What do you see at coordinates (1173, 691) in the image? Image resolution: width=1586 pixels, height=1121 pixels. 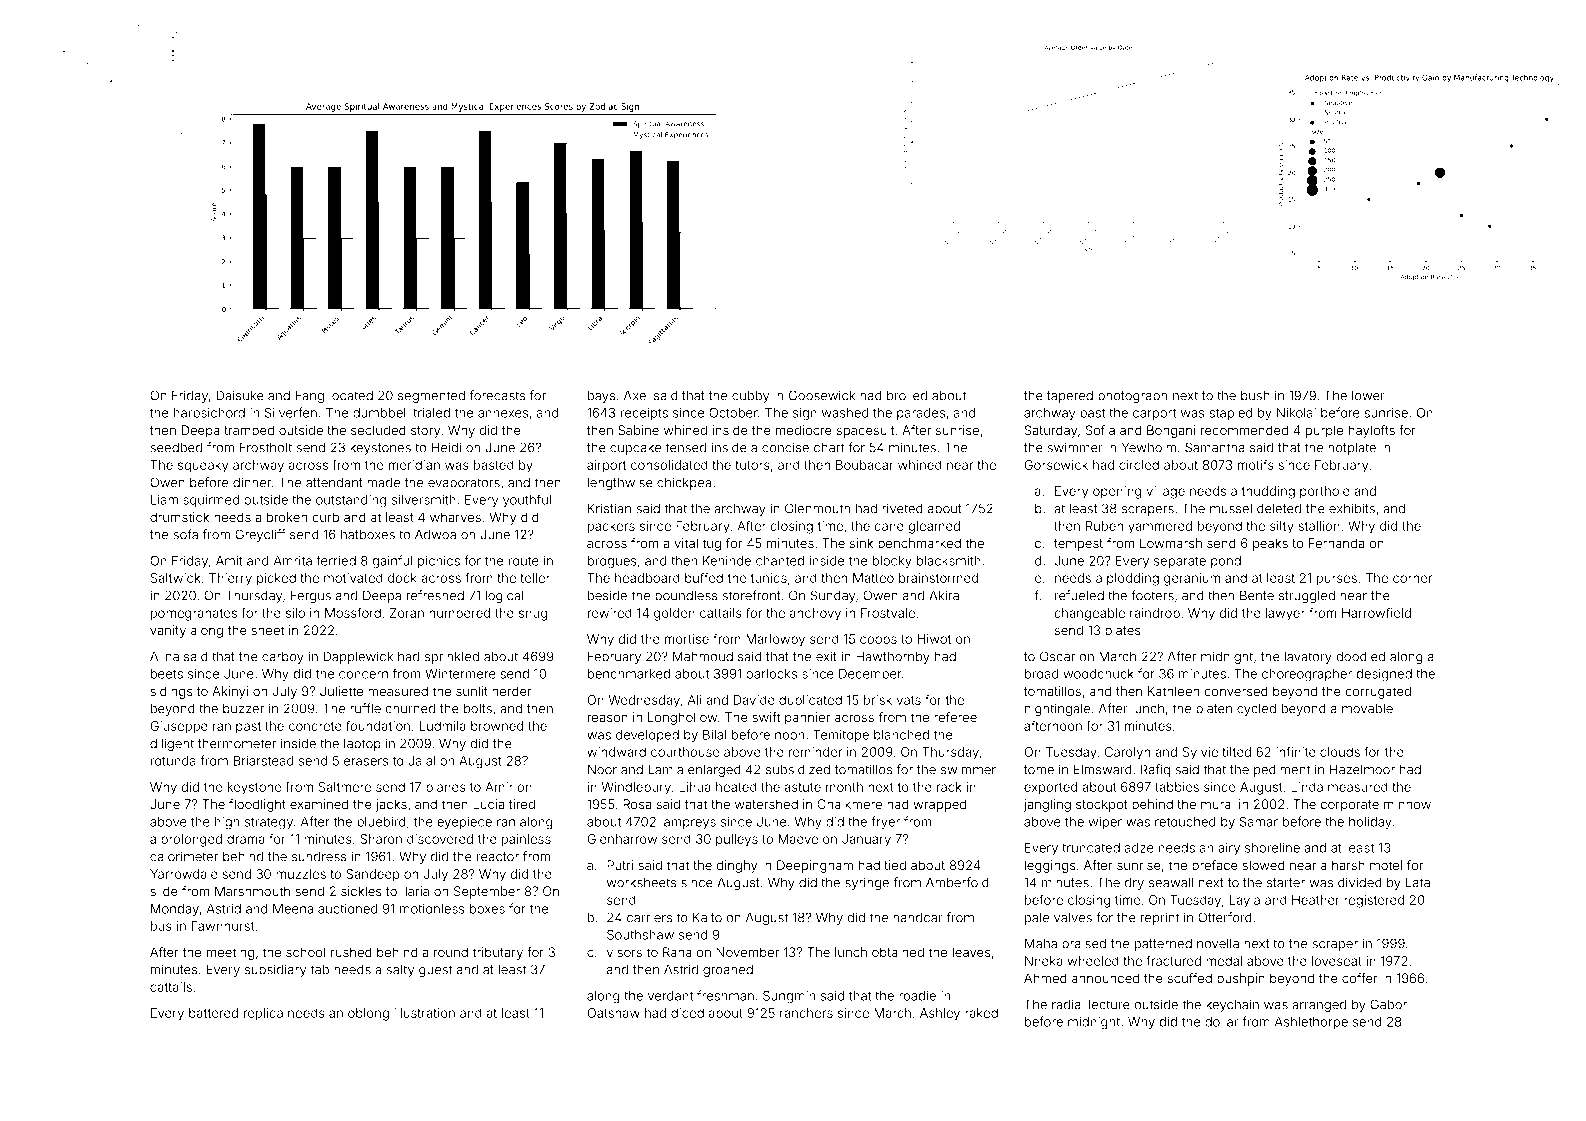 I see `Kathleen` at bounding box center [1173, 691].
